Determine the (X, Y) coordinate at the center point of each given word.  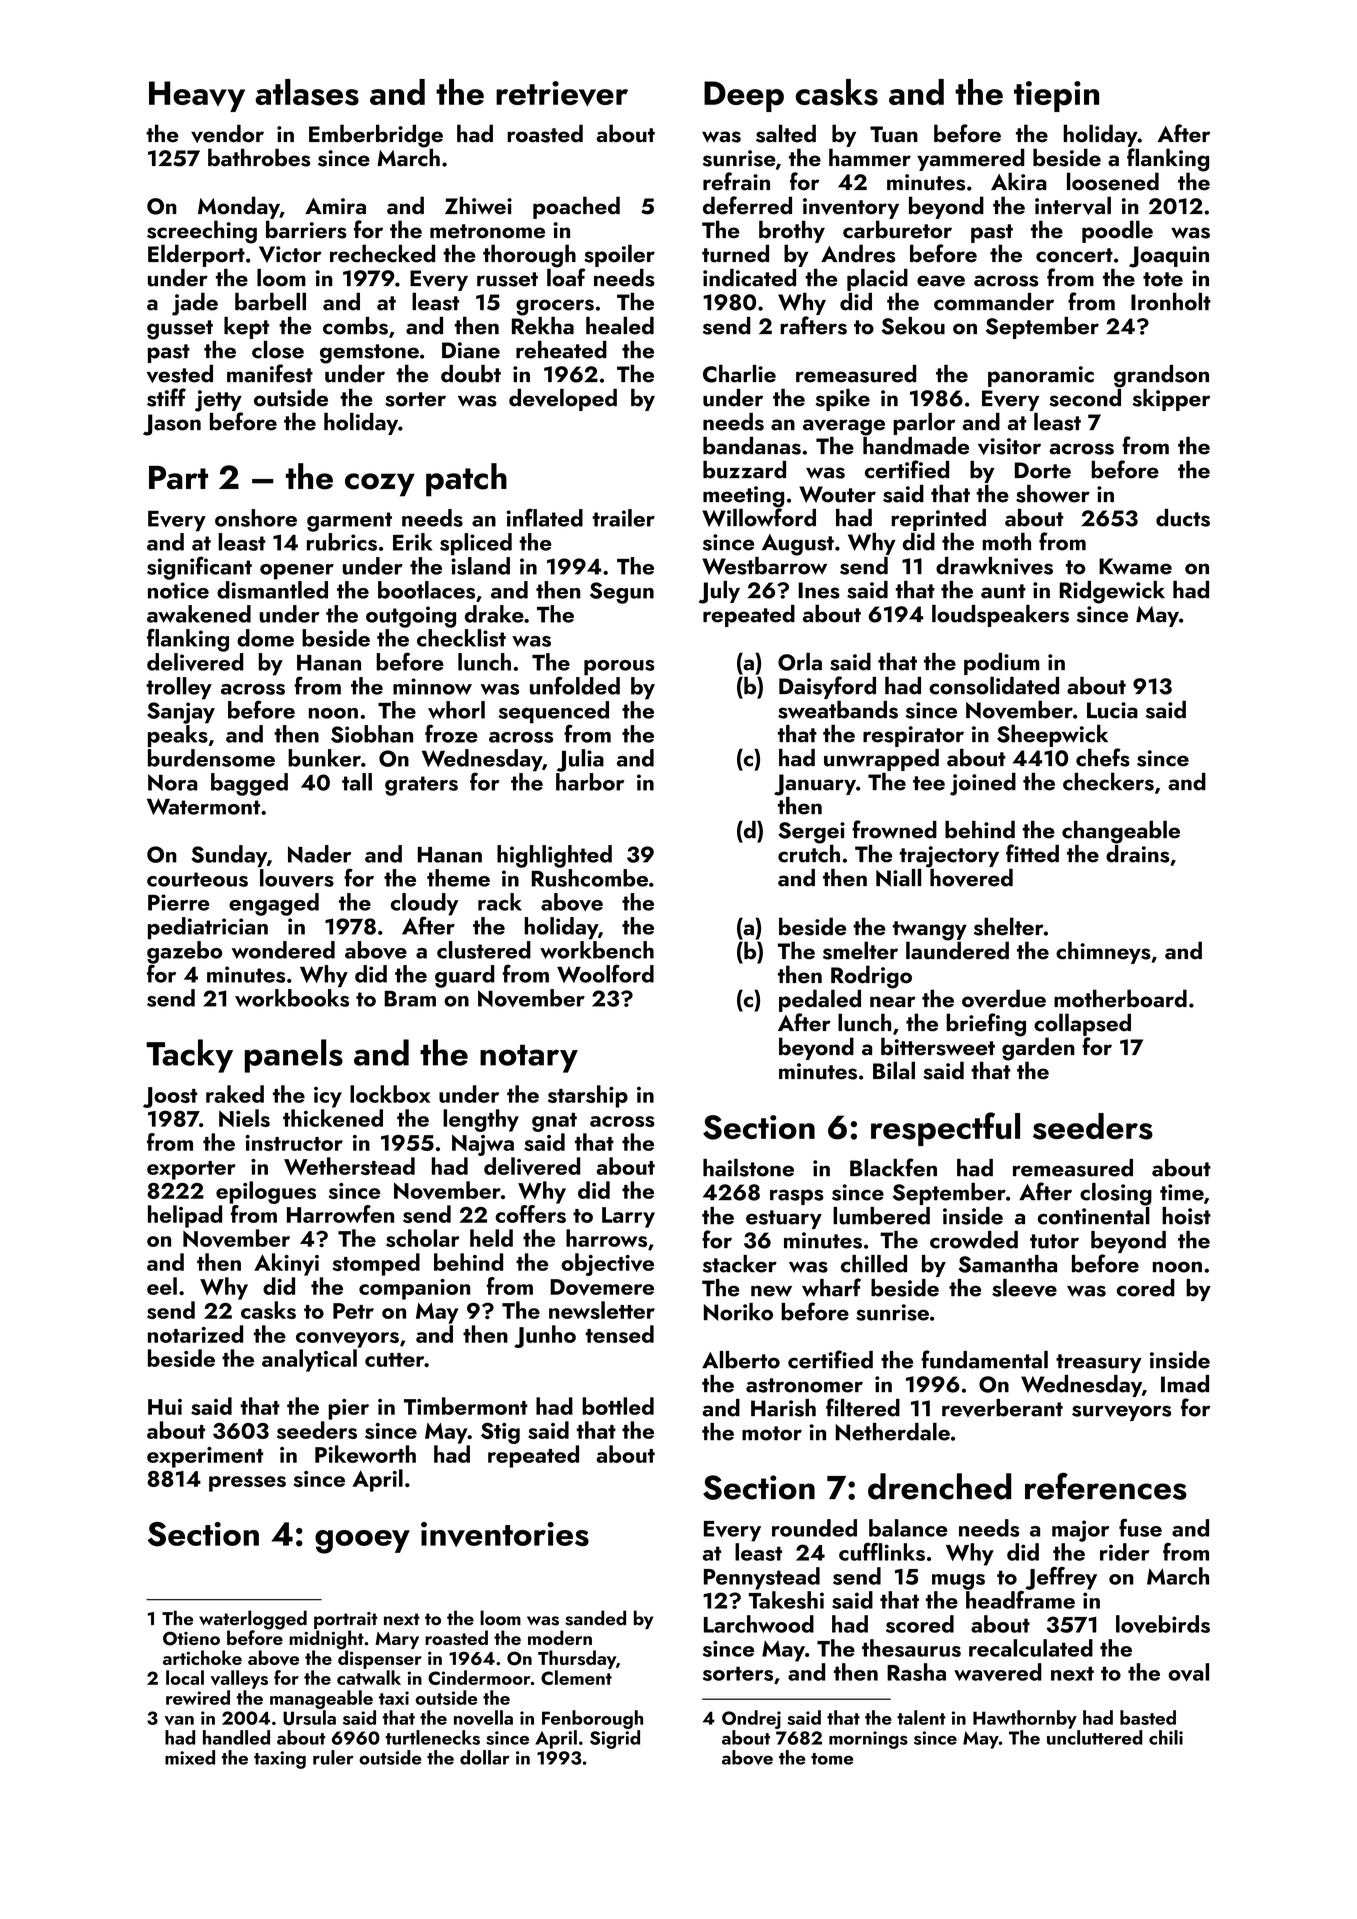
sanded (595, 1618)
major (1080, 1531)
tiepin (1056, 96)
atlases (307, 92)
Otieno (191, 1638)
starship (588, 1096)
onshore (256, 518)
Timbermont (466, 1406)
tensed (619, 1334)
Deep (744, 96)
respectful (945, 1129)
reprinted (938, 520)
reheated (561, 350)
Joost (170, 1097)
